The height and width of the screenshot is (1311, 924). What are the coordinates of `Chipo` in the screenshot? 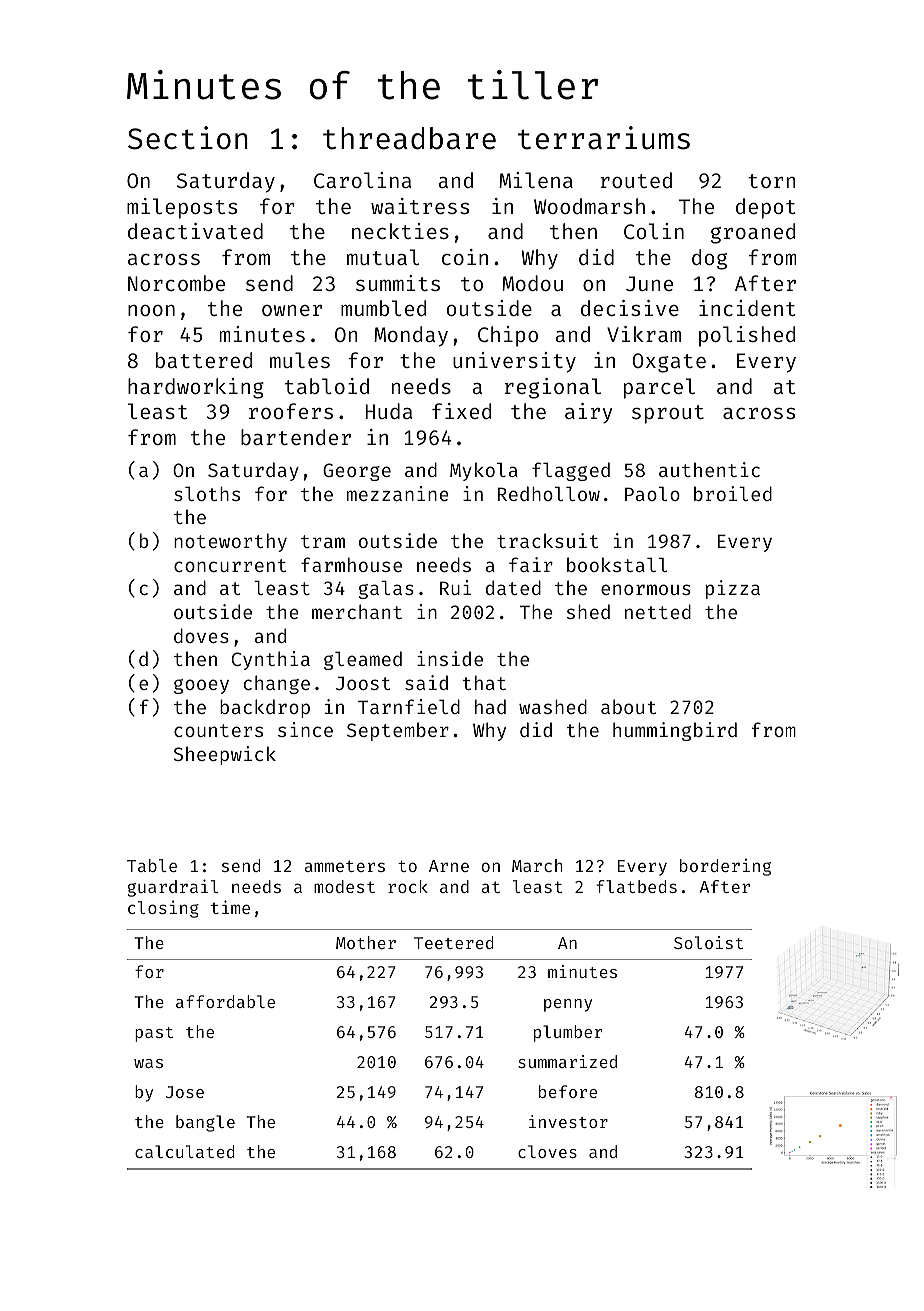 It's located at (508, 336).
